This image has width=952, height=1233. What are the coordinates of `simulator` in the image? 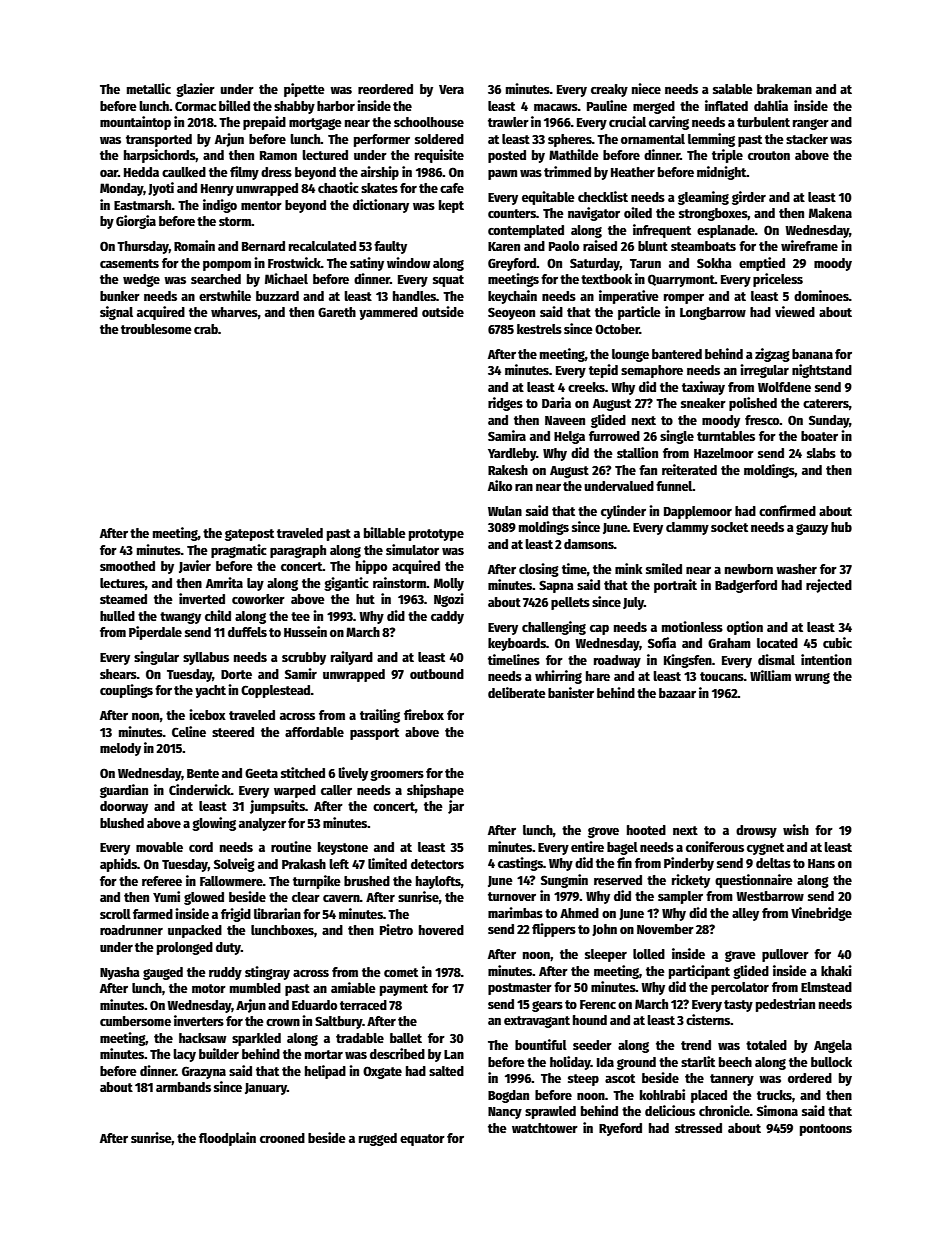 It's located at (412, 549).
